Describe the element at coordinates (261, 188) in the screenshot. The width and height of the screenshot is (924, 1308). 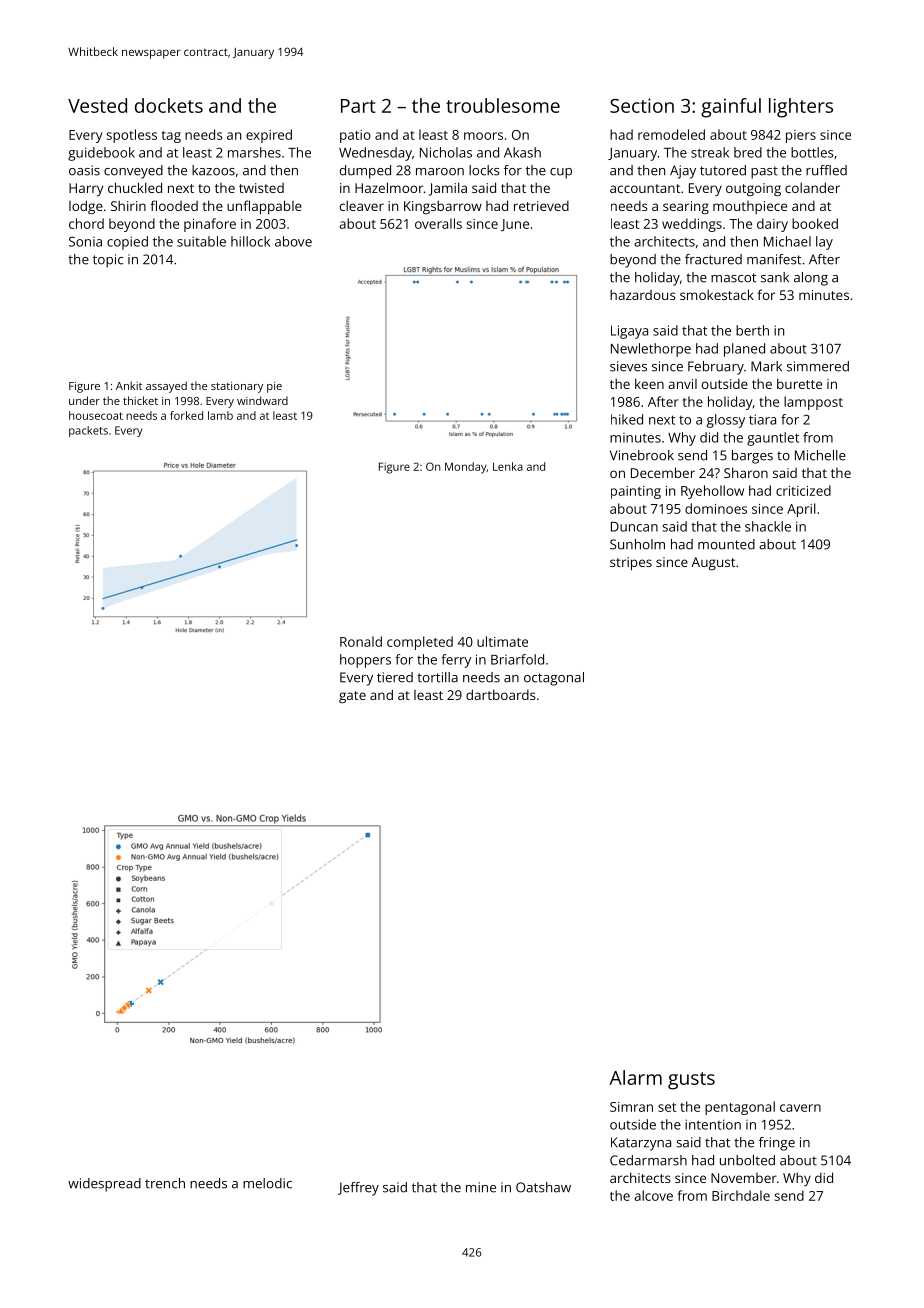
I see `twisted` at that location.
